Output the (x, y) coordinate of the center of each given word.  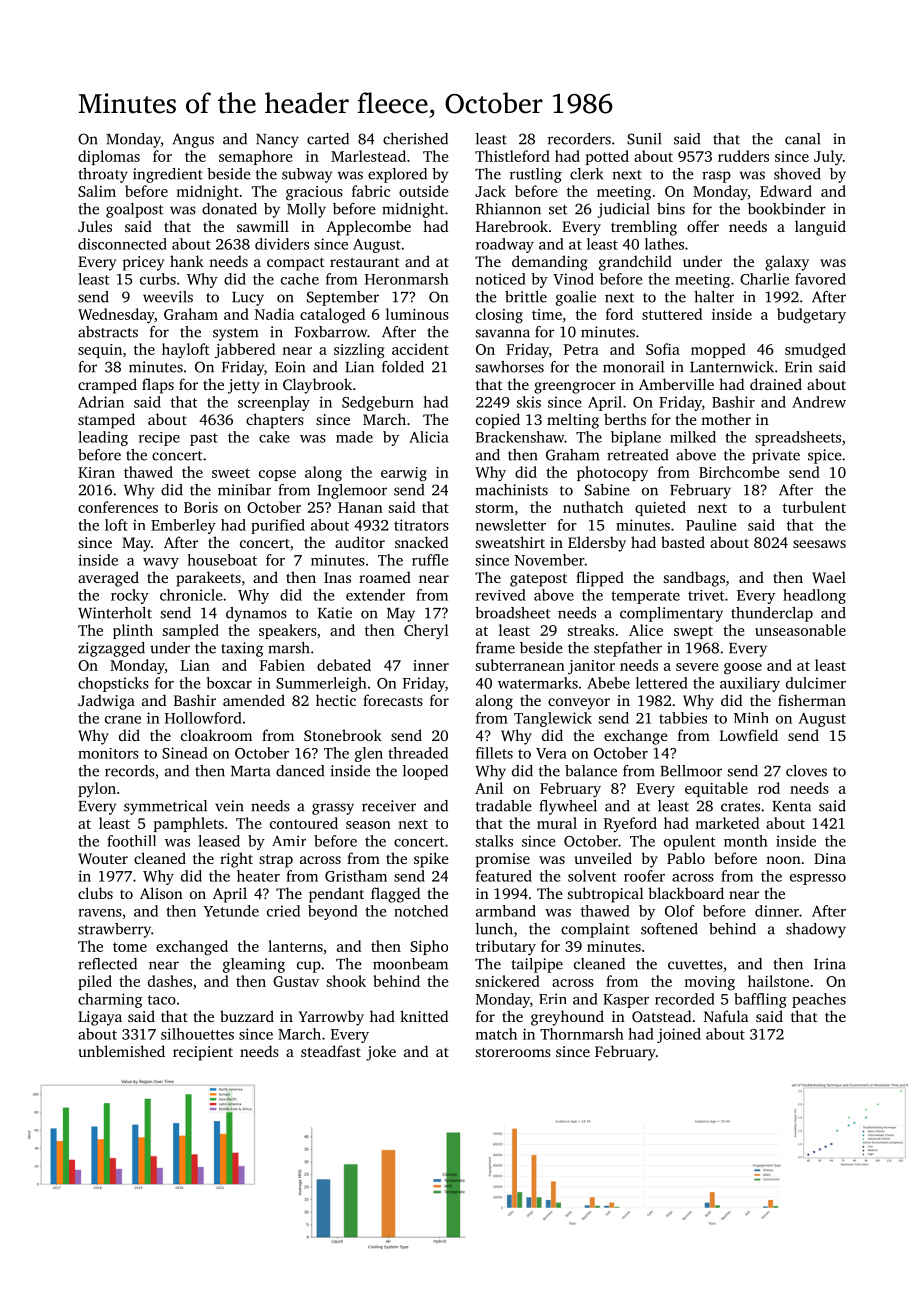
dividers (282, 244)
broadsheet (513, 613)
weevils (168, 297)
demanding (550, 263)
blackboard (686, 893)
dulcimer (816, 683)
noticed (501, 279)
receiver (389, 806)
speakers (288, 631)
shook (346, 981)
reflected (107, 964)
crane (123, 720)
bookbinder (787, 209)
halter (714, 297)
